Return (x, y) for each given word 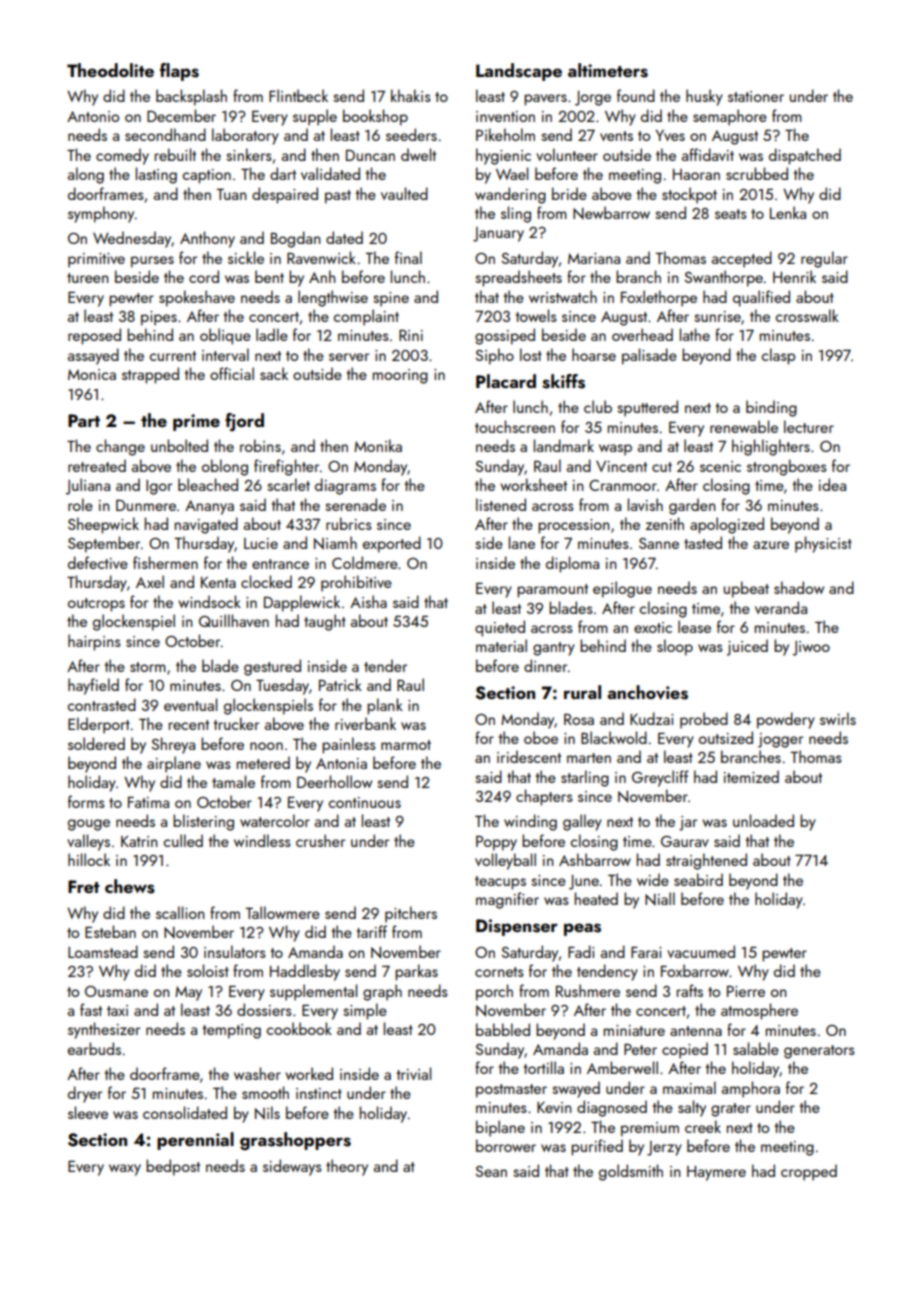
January (498, 234)
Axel (150, 581)
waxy (125, 1170)
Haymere (716, 1173)
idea (832, 484)
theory (347, 1167)
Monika (378, 445)
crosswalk (807, 315)
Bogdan (295, 239)
